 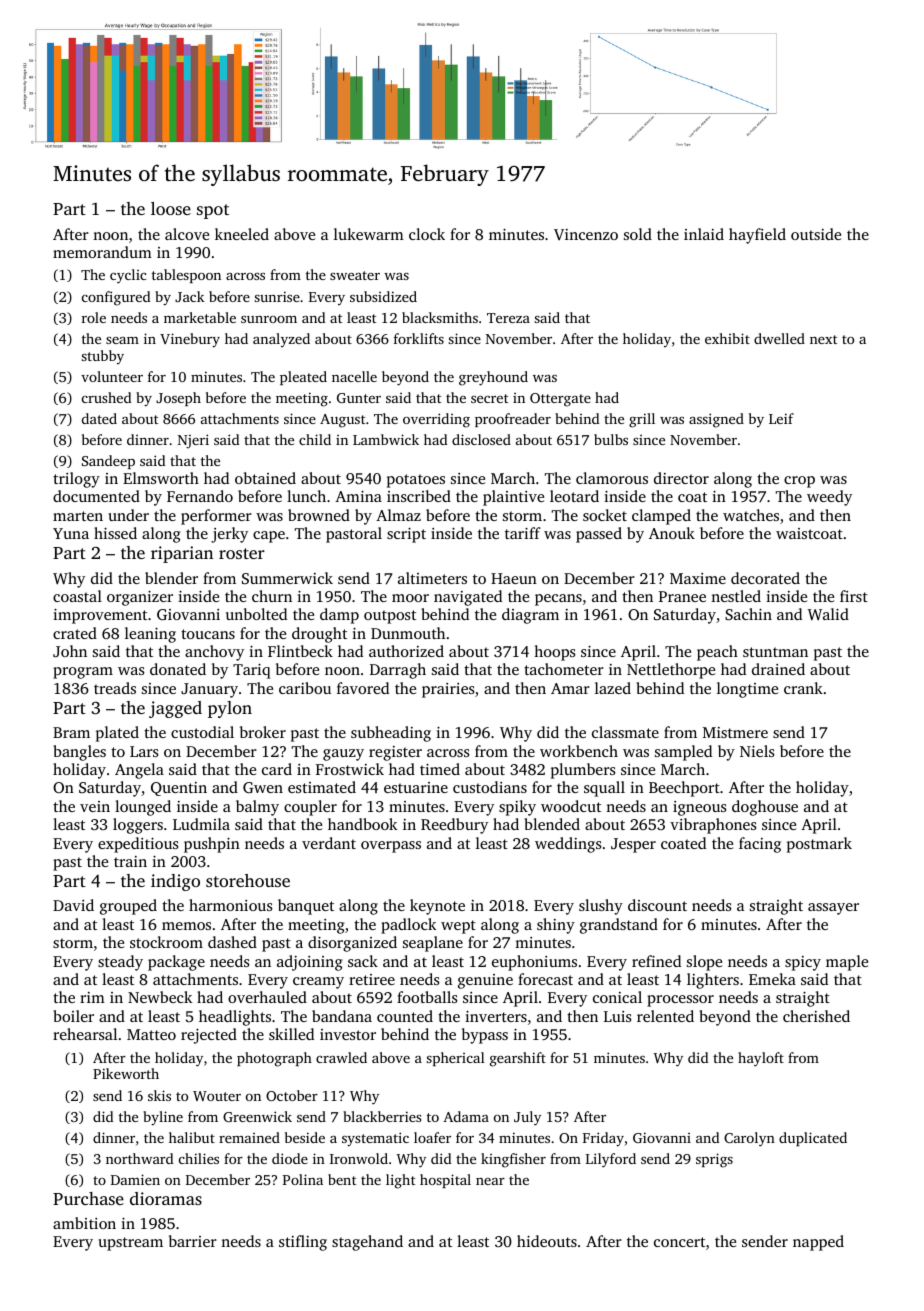 I want to click on sack, so click(x=363, y=961).
